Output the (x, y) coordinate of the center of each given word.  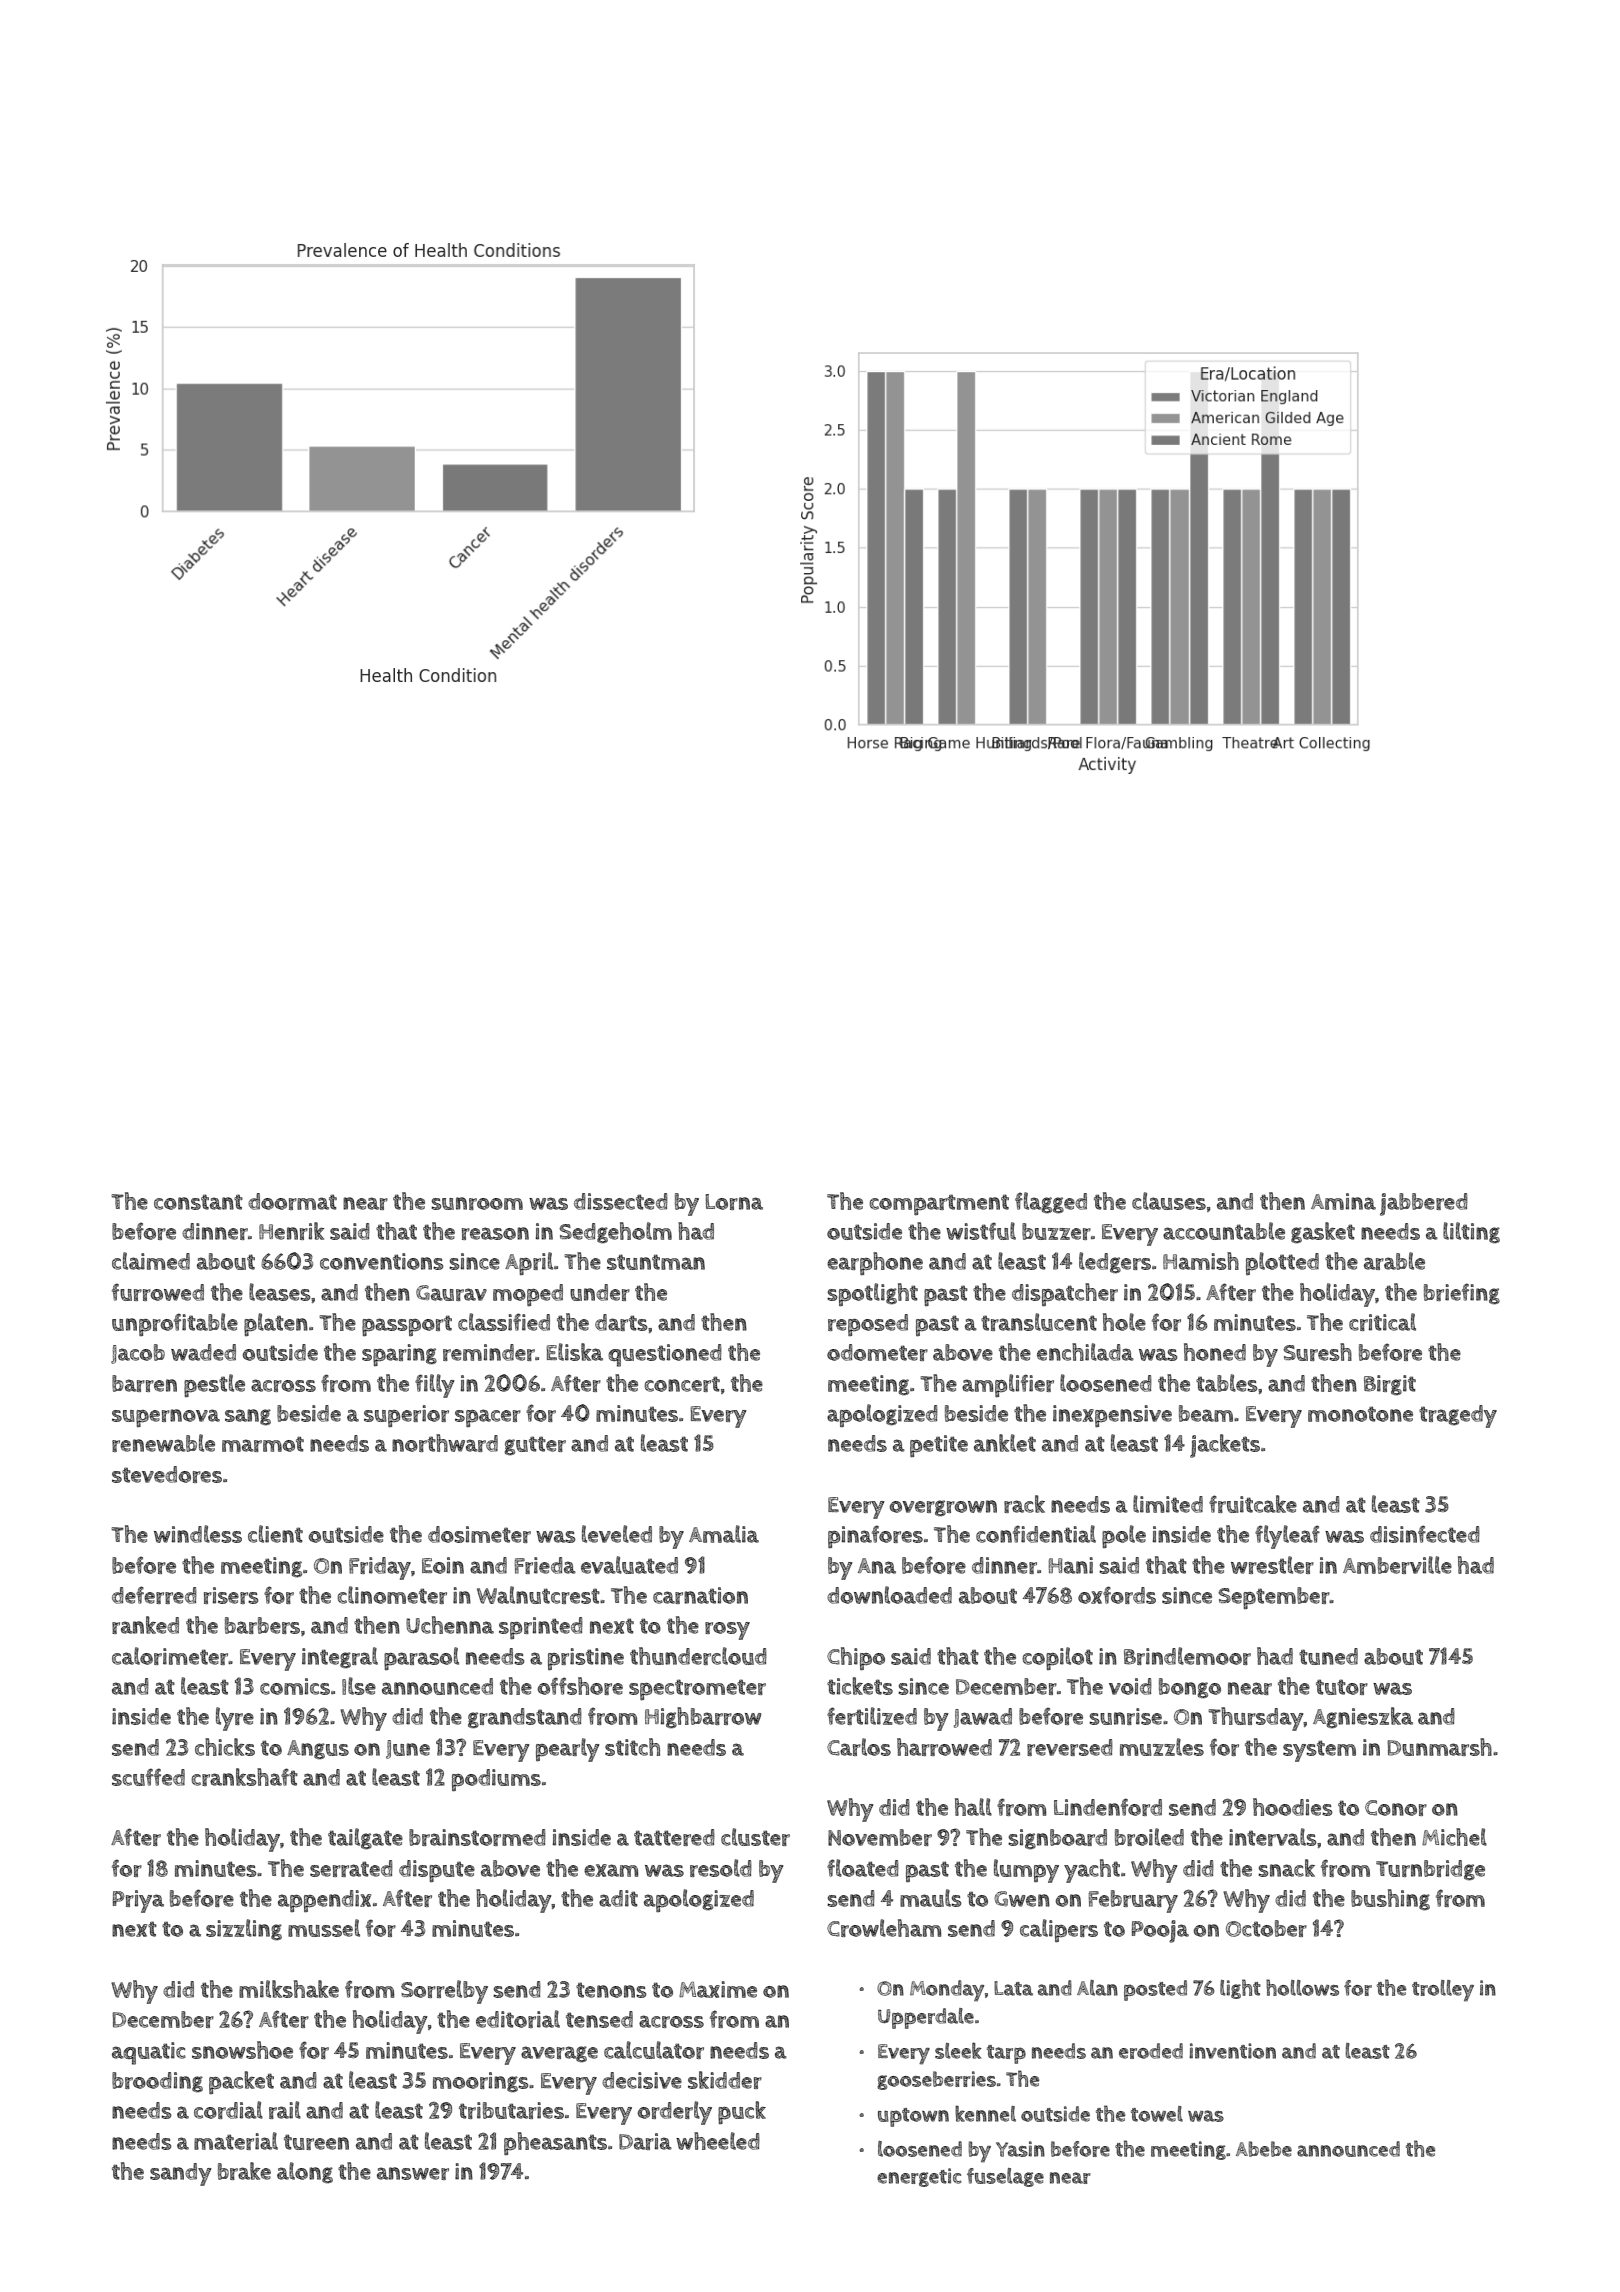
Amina (1343, 1201)
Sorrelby (444, 1992)
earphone (875, 1264)
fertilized (872, 1716)
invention (1232, 2051)
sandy (181, 2174)
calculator (654, 2050)
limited (1168, 1504)
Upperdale (926, 2018)
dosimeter (479, 1534)
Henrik (292, 1231)
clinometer (392, 1595)
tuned (1328, 1656)
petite (939, 1446)
